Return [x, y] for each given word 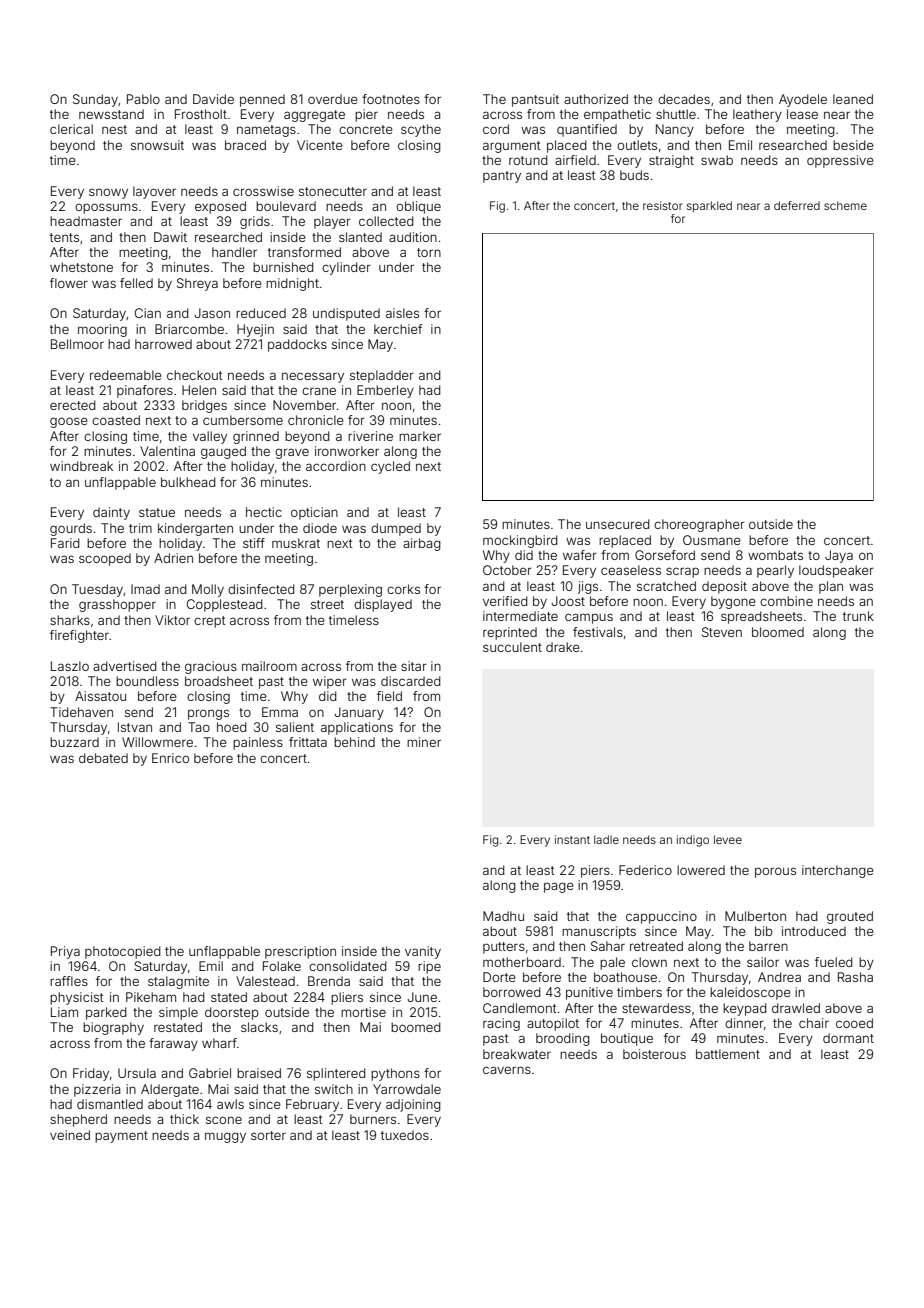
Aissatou [100, 696]
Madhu [503, 916]
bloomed [778, 632]
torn [429, 252]
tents [64, 237]
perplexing [350, 590]
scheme [845, 205]
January [359, 713]
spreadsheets [761, 617]
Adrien [173, 558]
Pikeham [151, 997]
